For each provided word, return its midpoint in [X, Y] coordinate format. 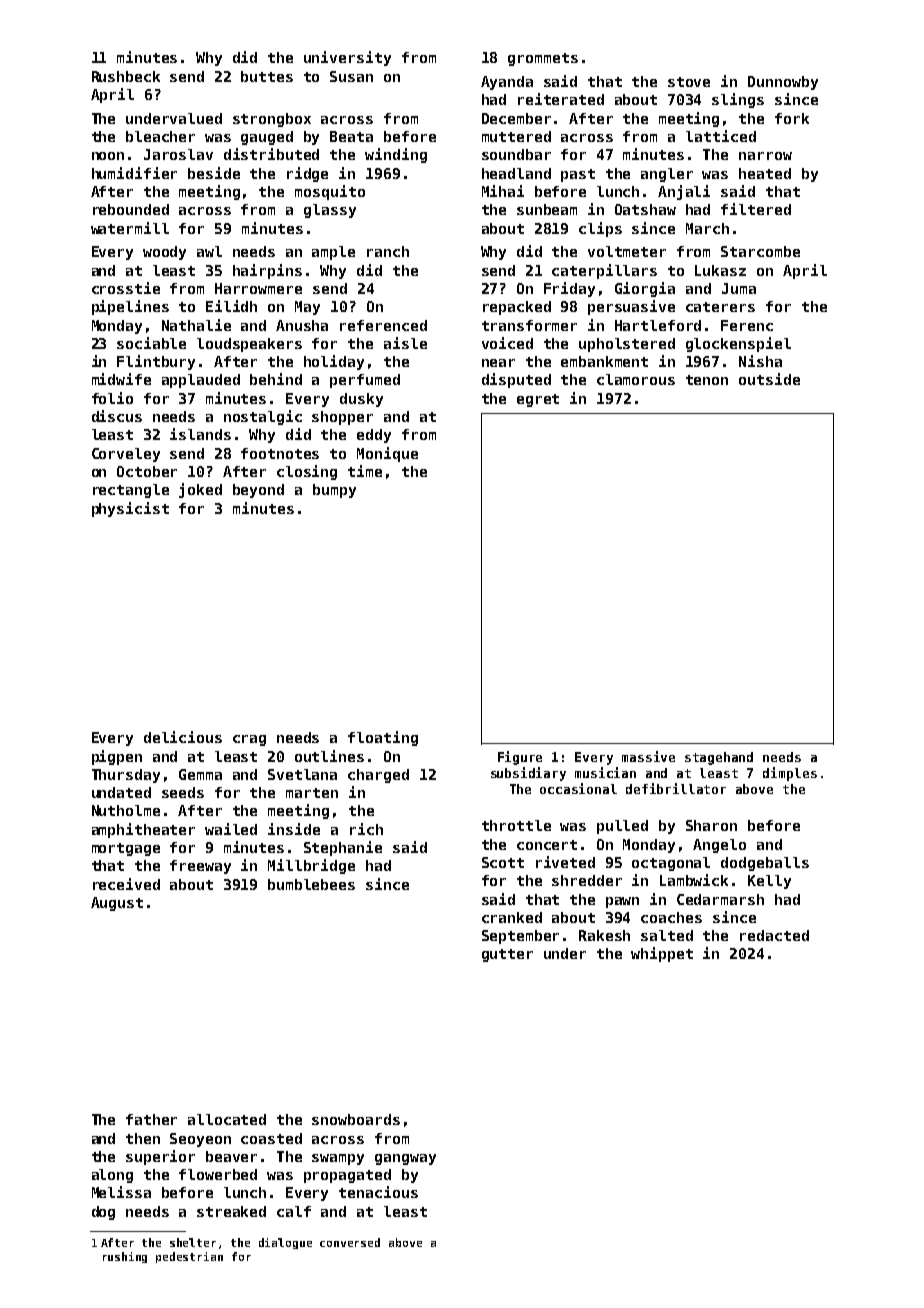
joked [200, 490]
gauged [267, 138]
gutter [507, 955]
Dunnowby [783, 83]
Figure [520, 758]
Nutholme [126, 810]
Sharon [711, 825]
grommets [543, 59]
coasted [271, 1138]
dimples [790, 774]
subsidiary [528, 774]
